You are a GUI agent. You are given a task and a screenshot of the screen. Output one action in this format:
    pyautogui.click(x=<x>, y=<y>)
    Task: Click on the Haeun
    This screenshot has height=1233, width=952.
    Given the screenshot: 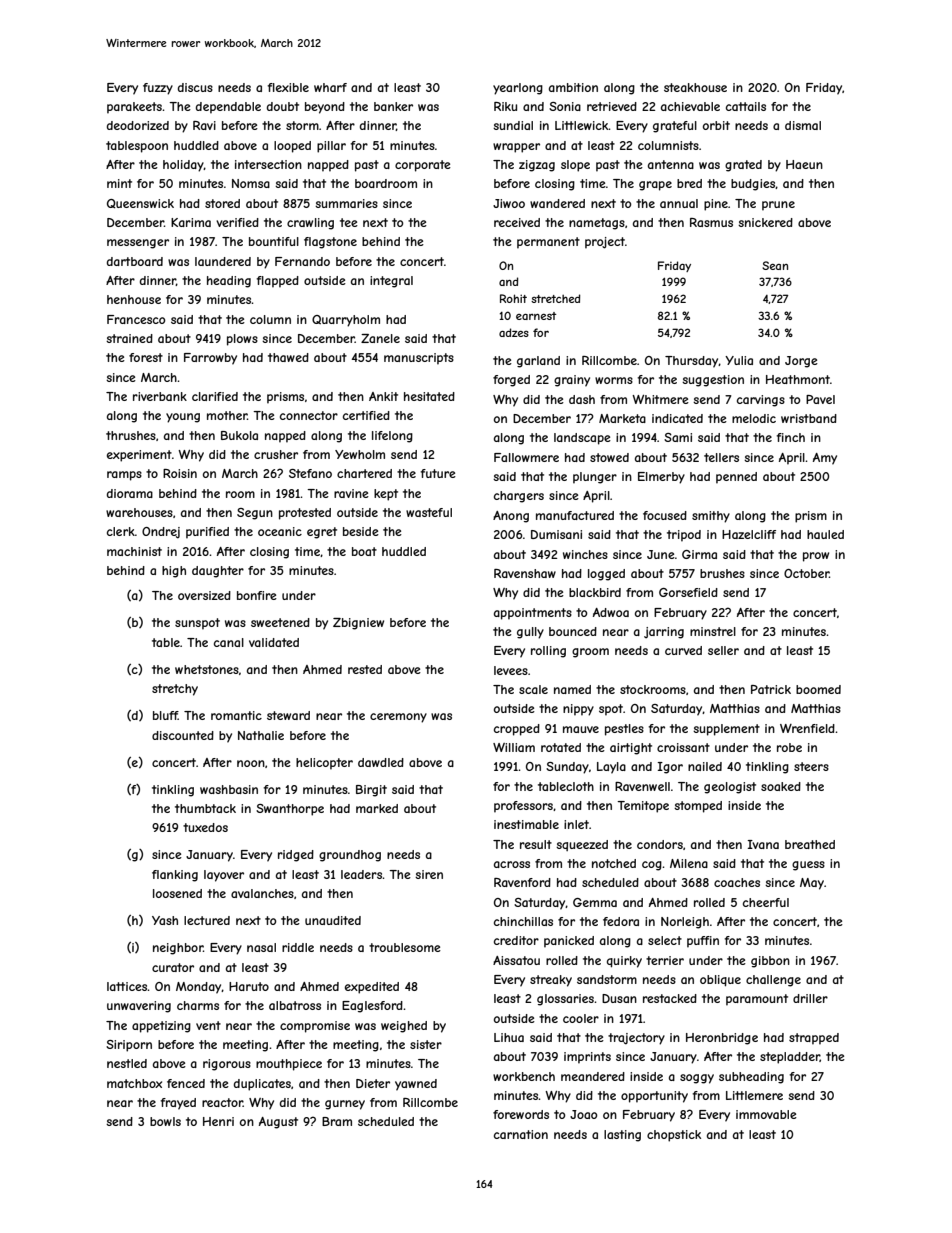 What is the action you would take?
    pyautogui.click(x=804, y=164)
